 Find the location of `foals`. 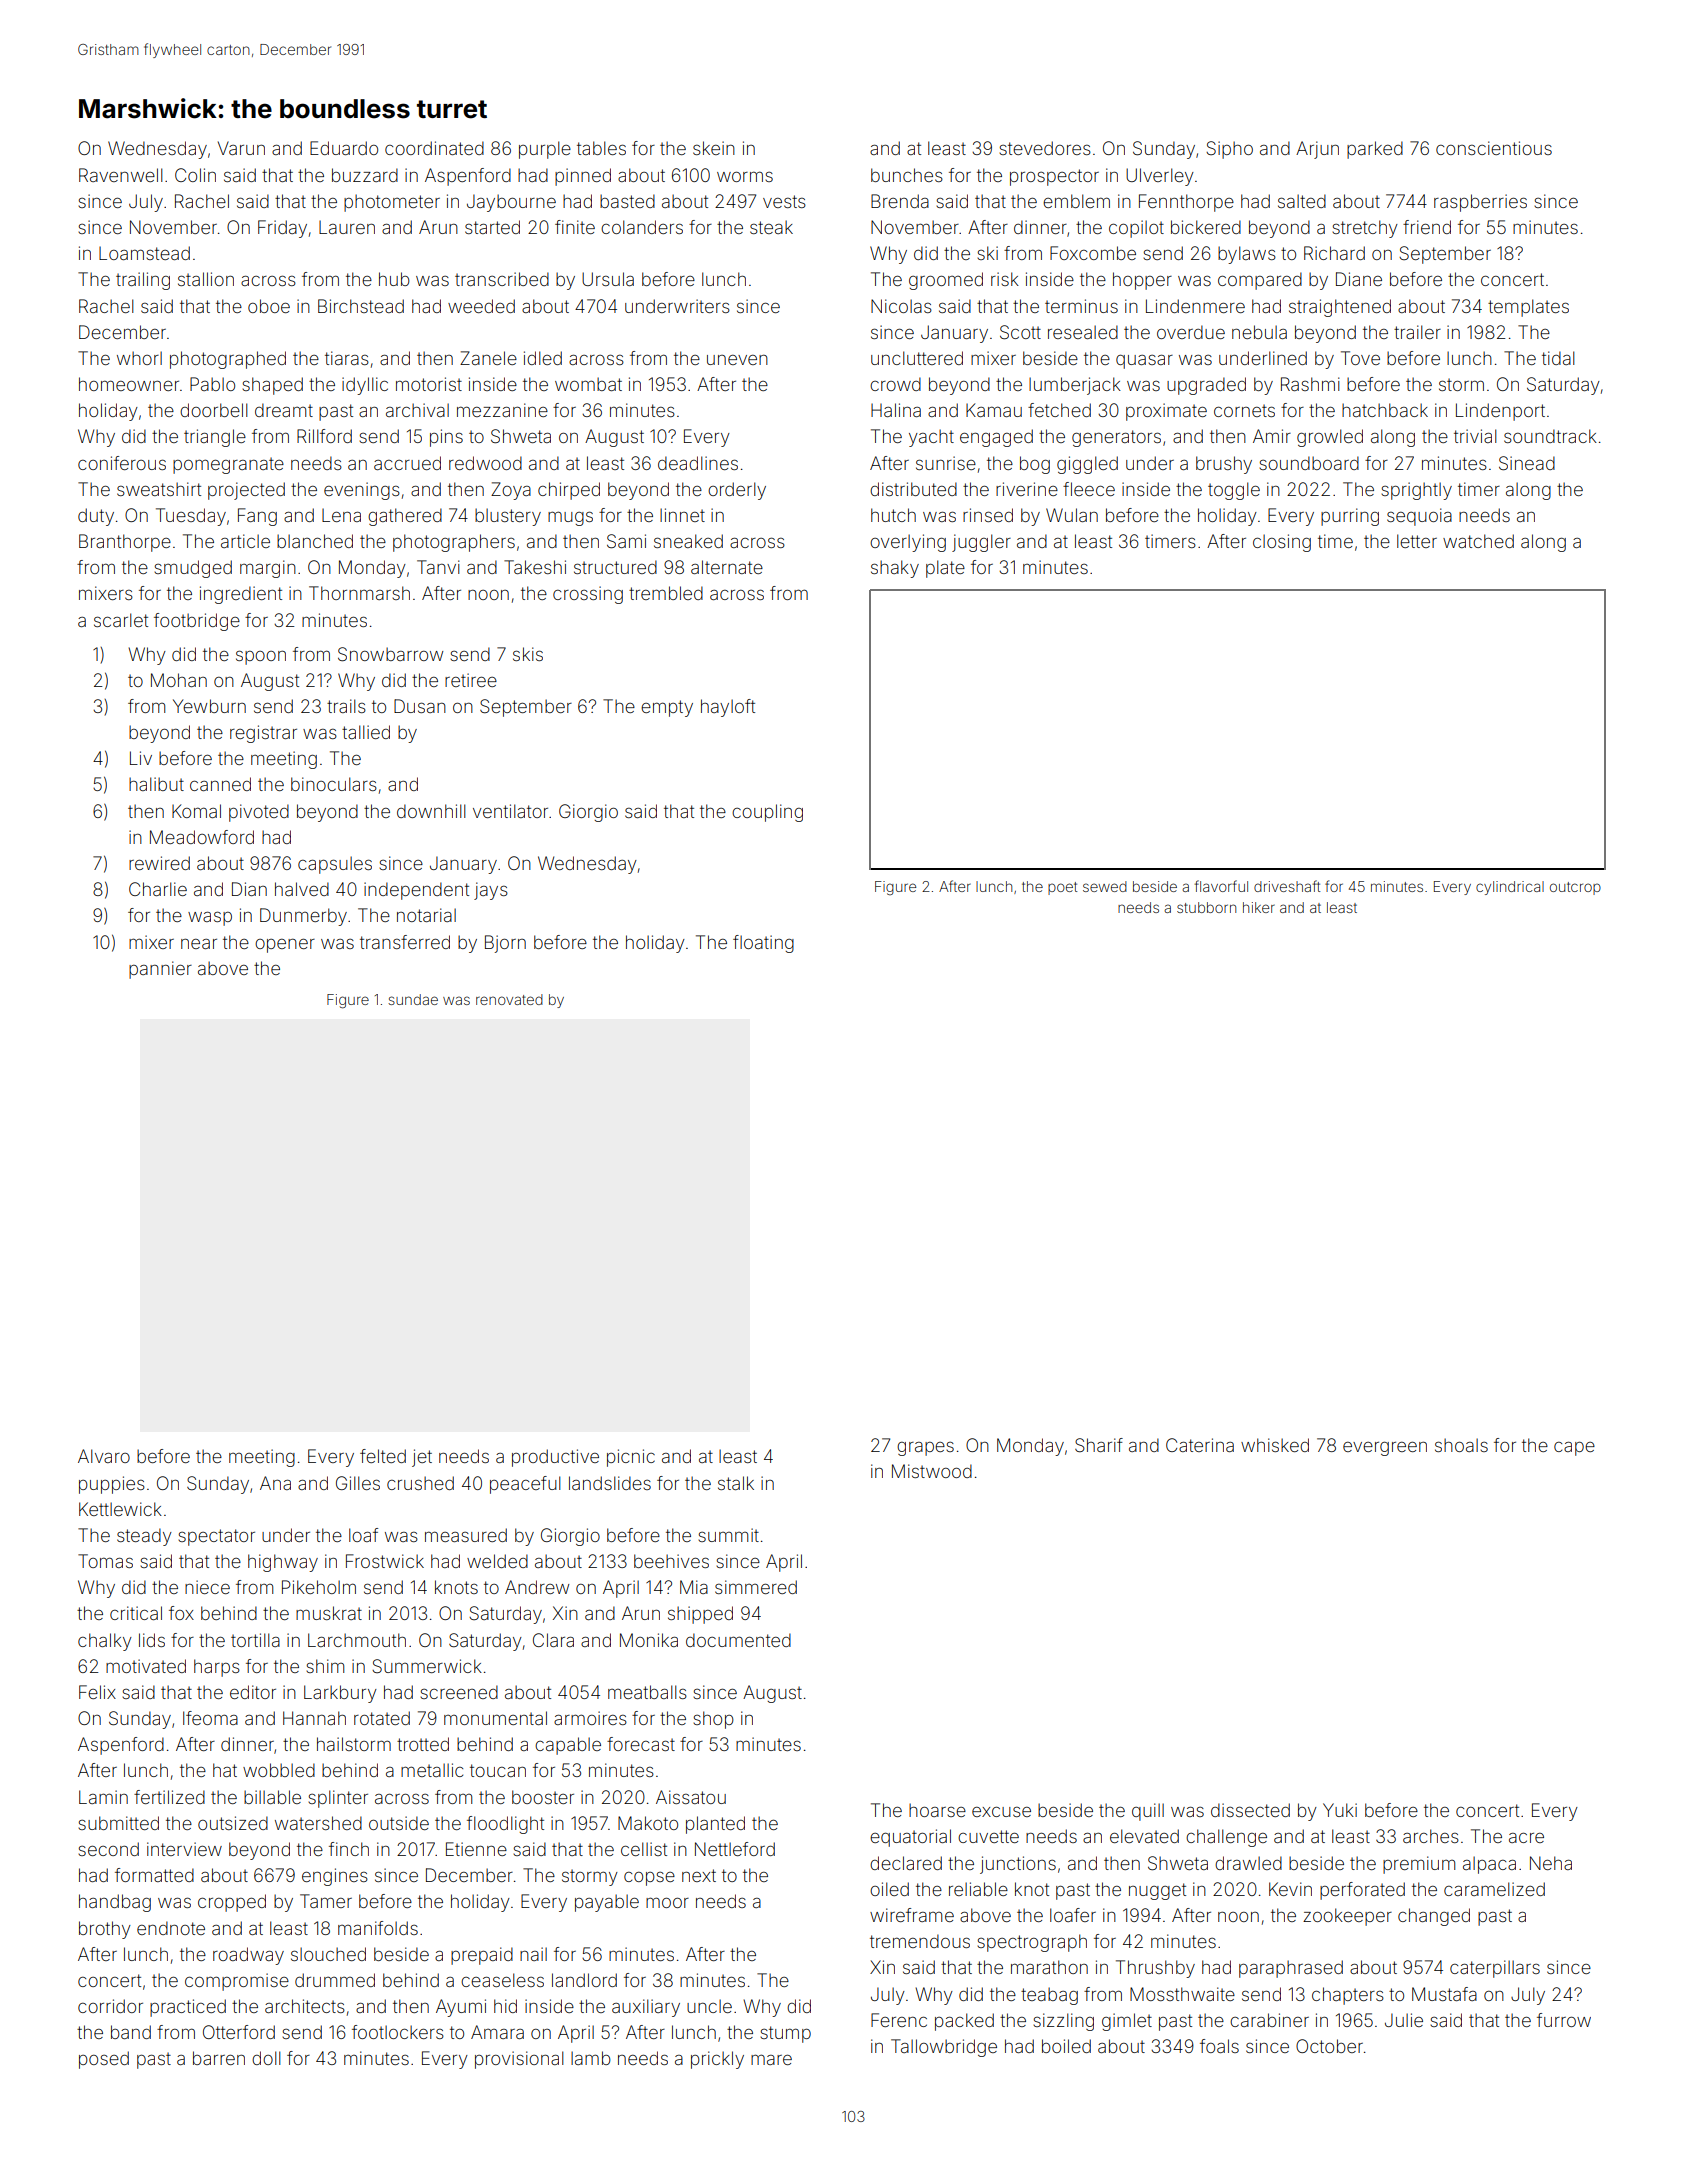

foals is located at coordinates (1219, 2046).
